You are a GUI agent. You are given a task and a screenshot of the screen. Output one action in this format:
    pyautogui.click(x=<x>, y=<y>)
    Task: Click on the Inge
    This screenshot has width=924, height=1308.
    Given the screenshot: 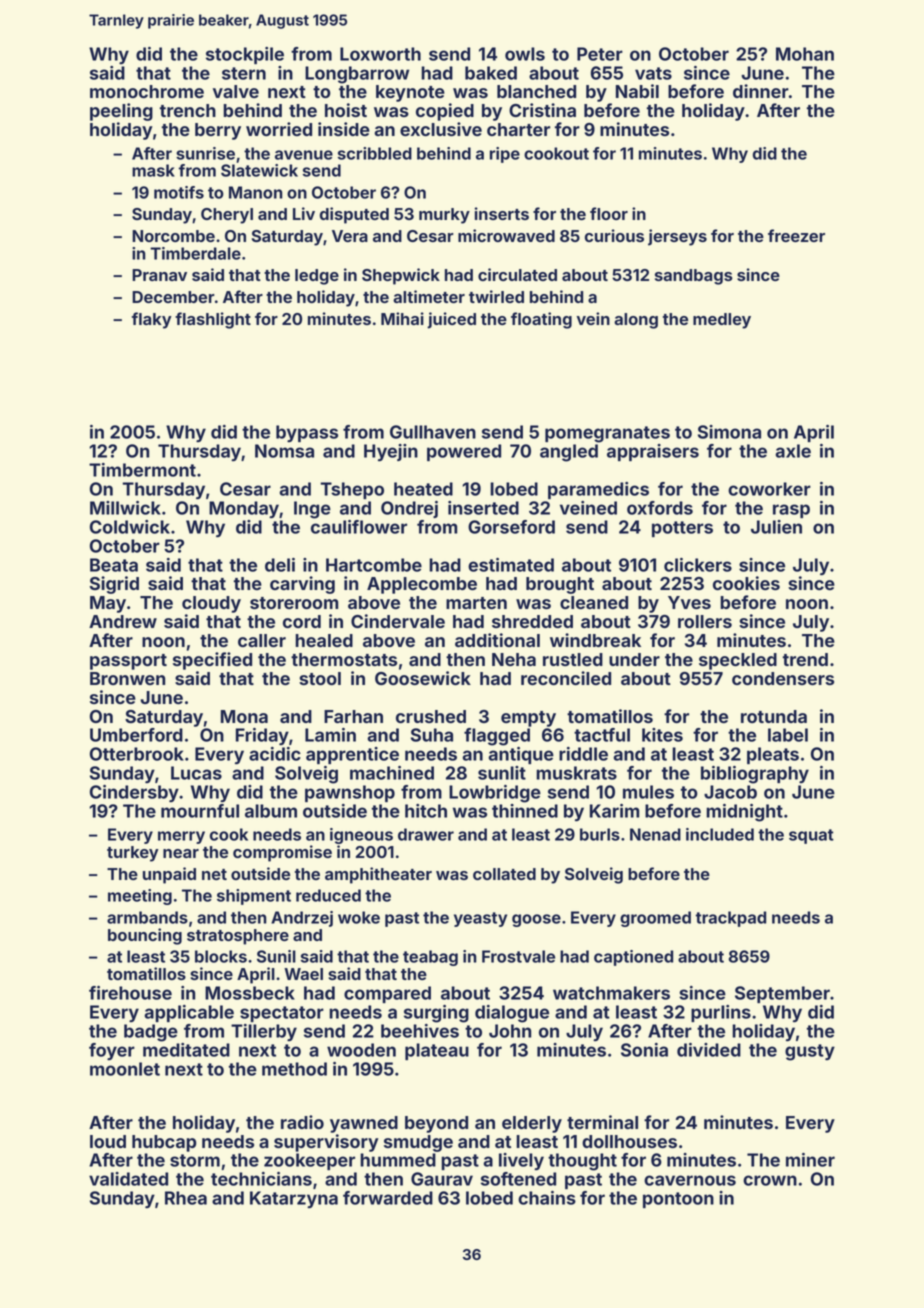 What is the action you would take?
    pyautogui.click(x=312, y=510)
